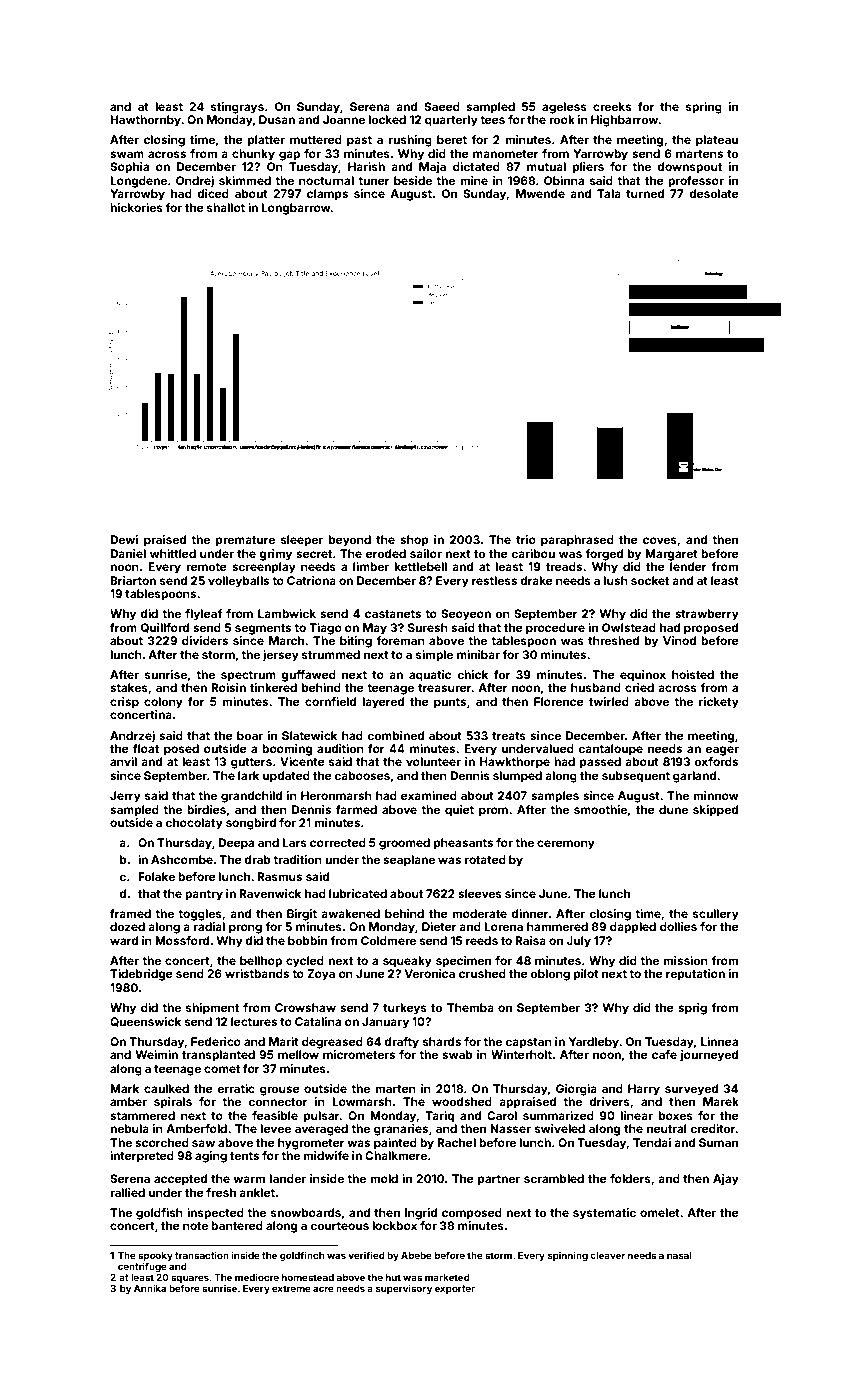 Image resolution: width=849 pixels, height=1400 pixels. I want to click on creeks, so click(612, 106).
